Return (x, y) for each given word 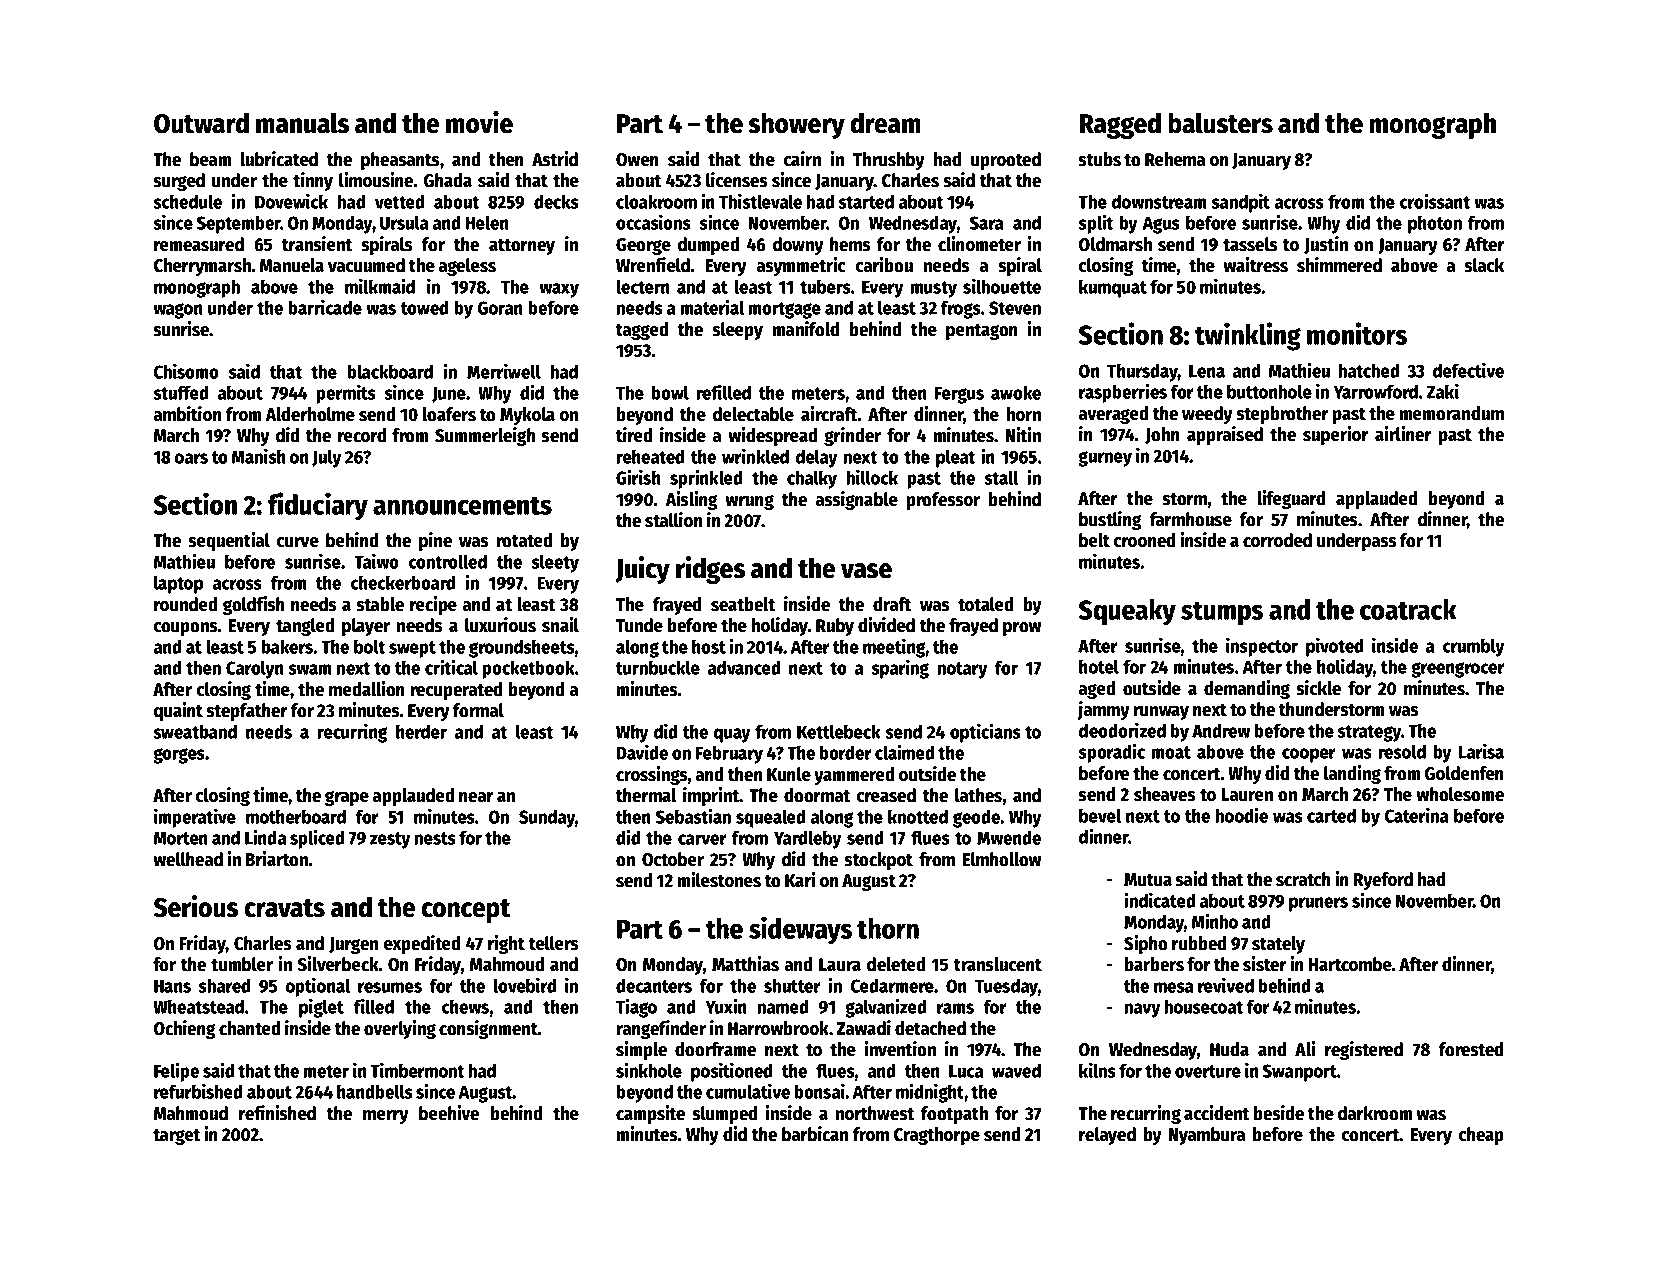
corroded (1277, 540)
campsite (650, 1114)
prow (1022, 629)
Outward (201, 123)
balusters (1220, 123)
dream (885, 123)
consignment (488, 1029)
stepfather (247, 712)
